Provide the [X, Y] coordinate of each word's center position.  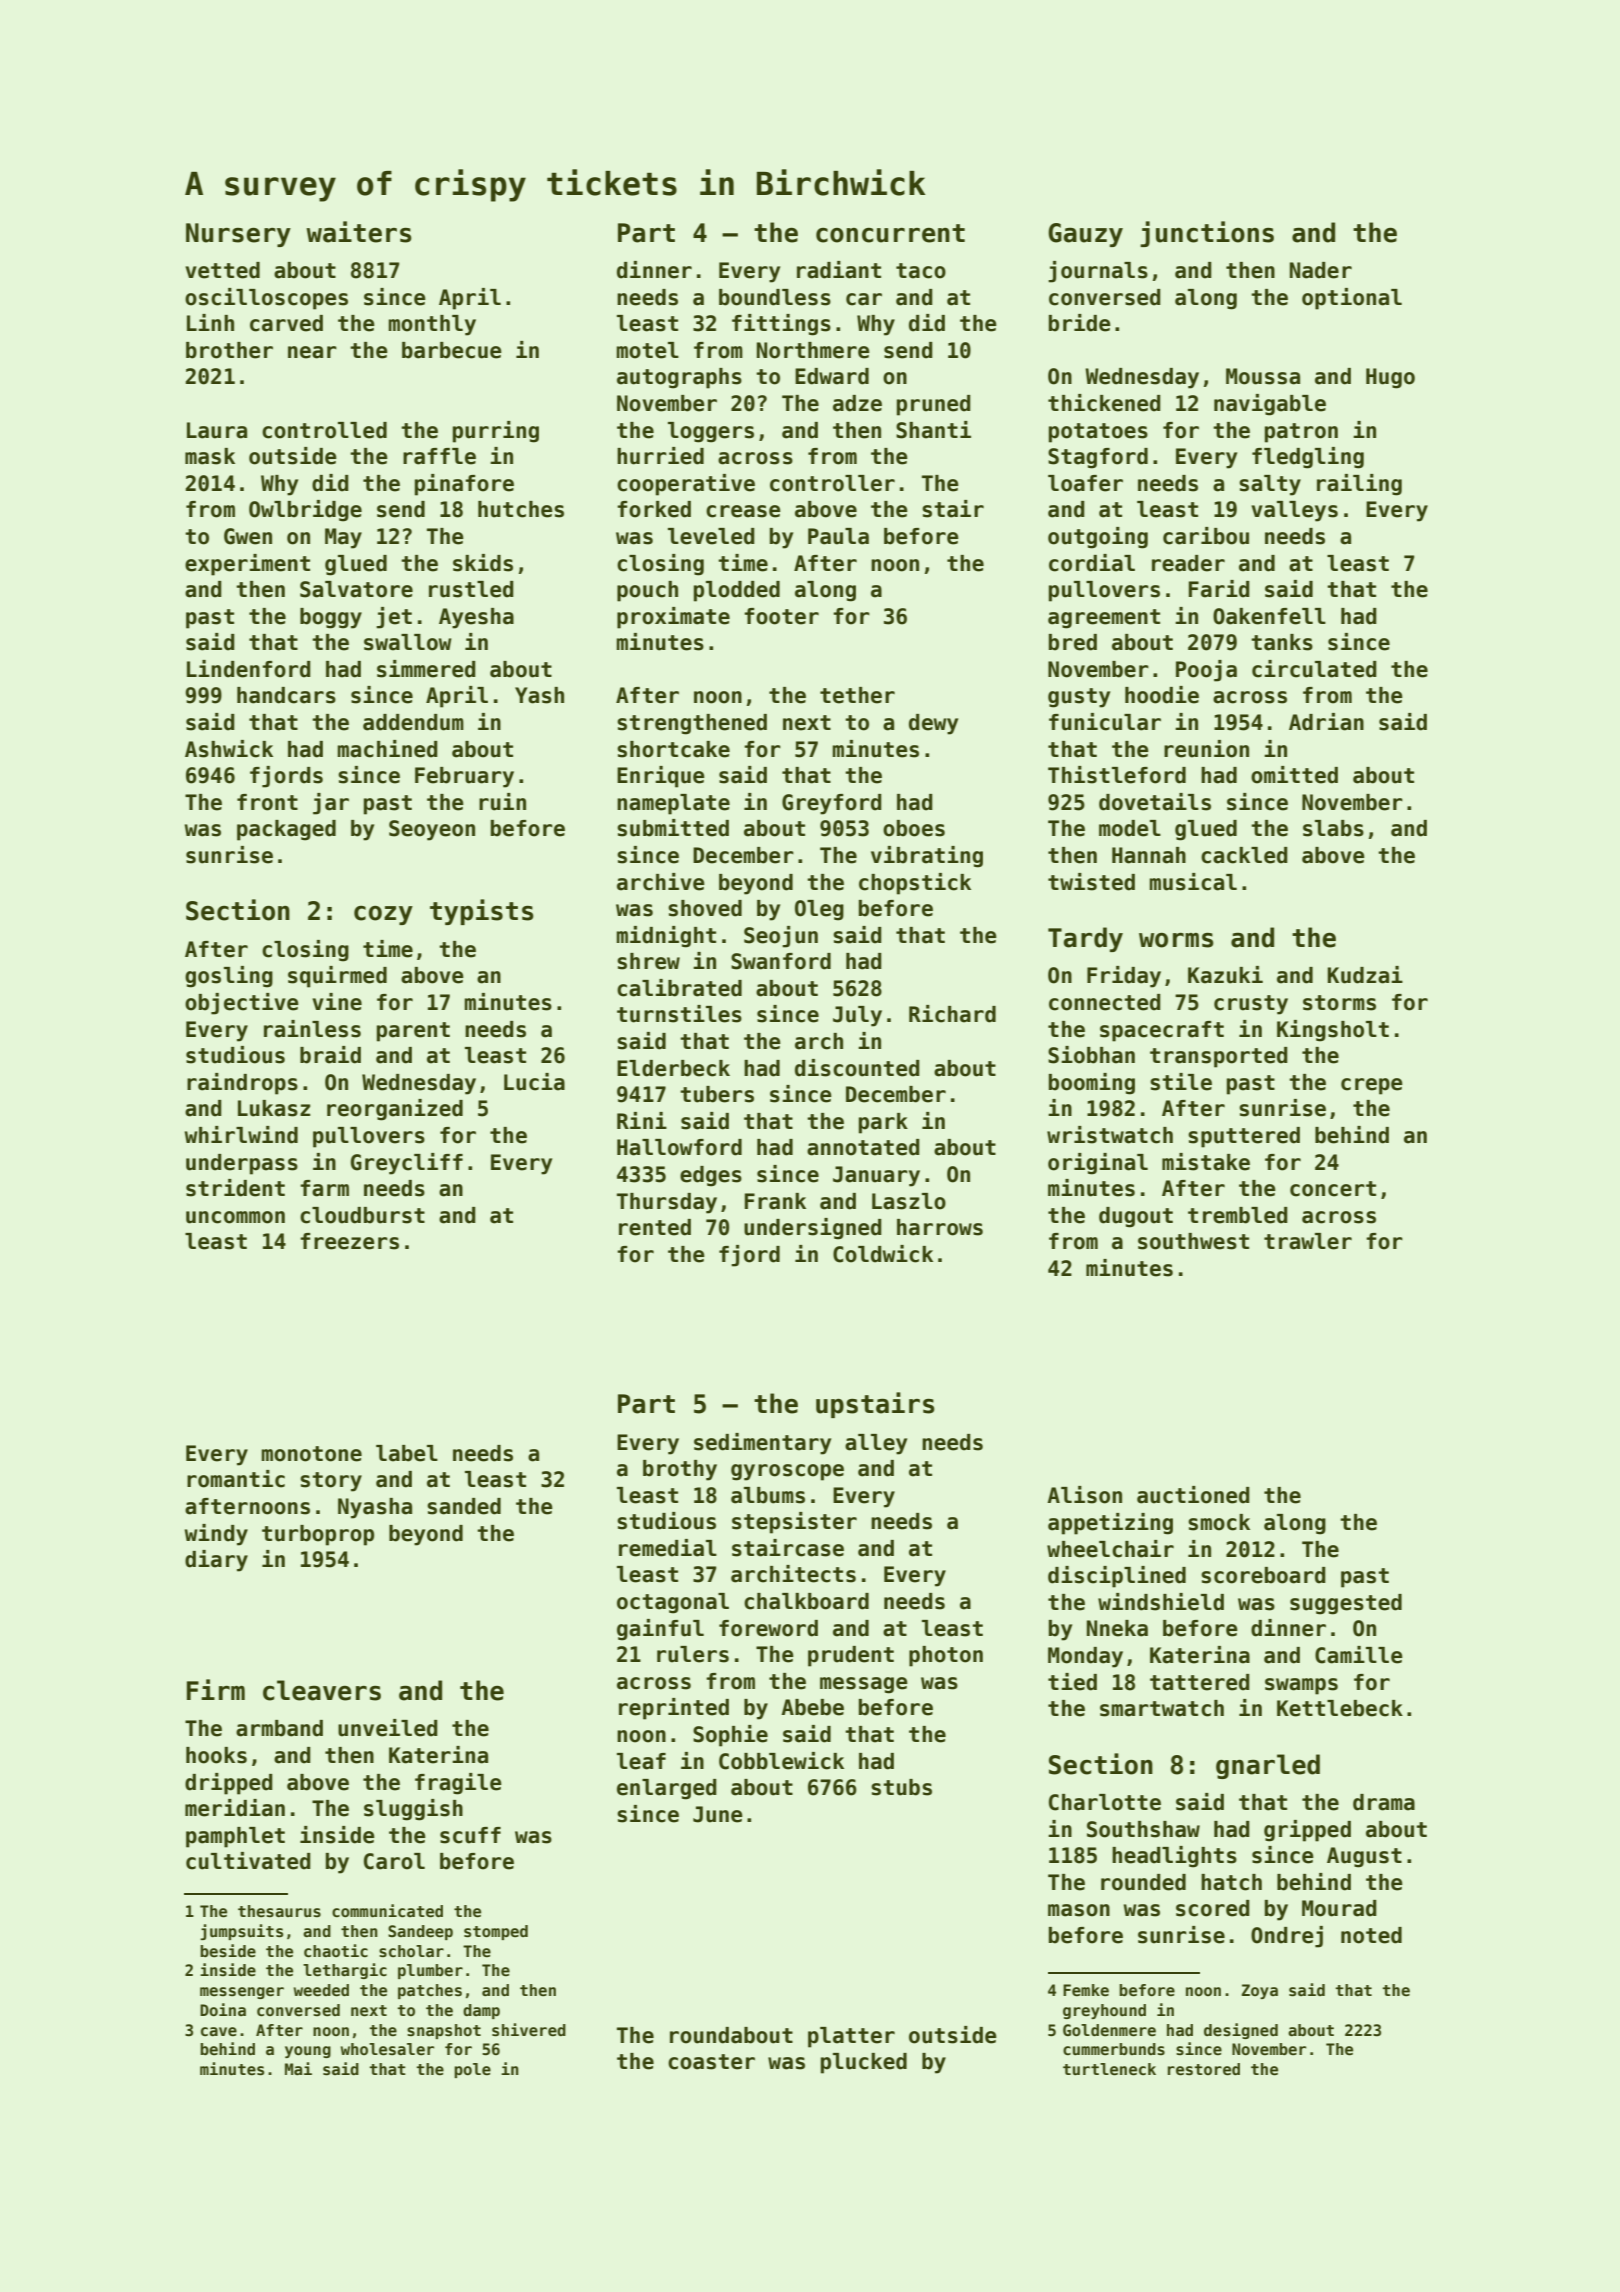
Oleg [819, 910]
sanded [464, 1506]
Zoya [1260, 1991]
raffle [439, 456]
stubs [901, 1787]
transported [1219, 1057]
